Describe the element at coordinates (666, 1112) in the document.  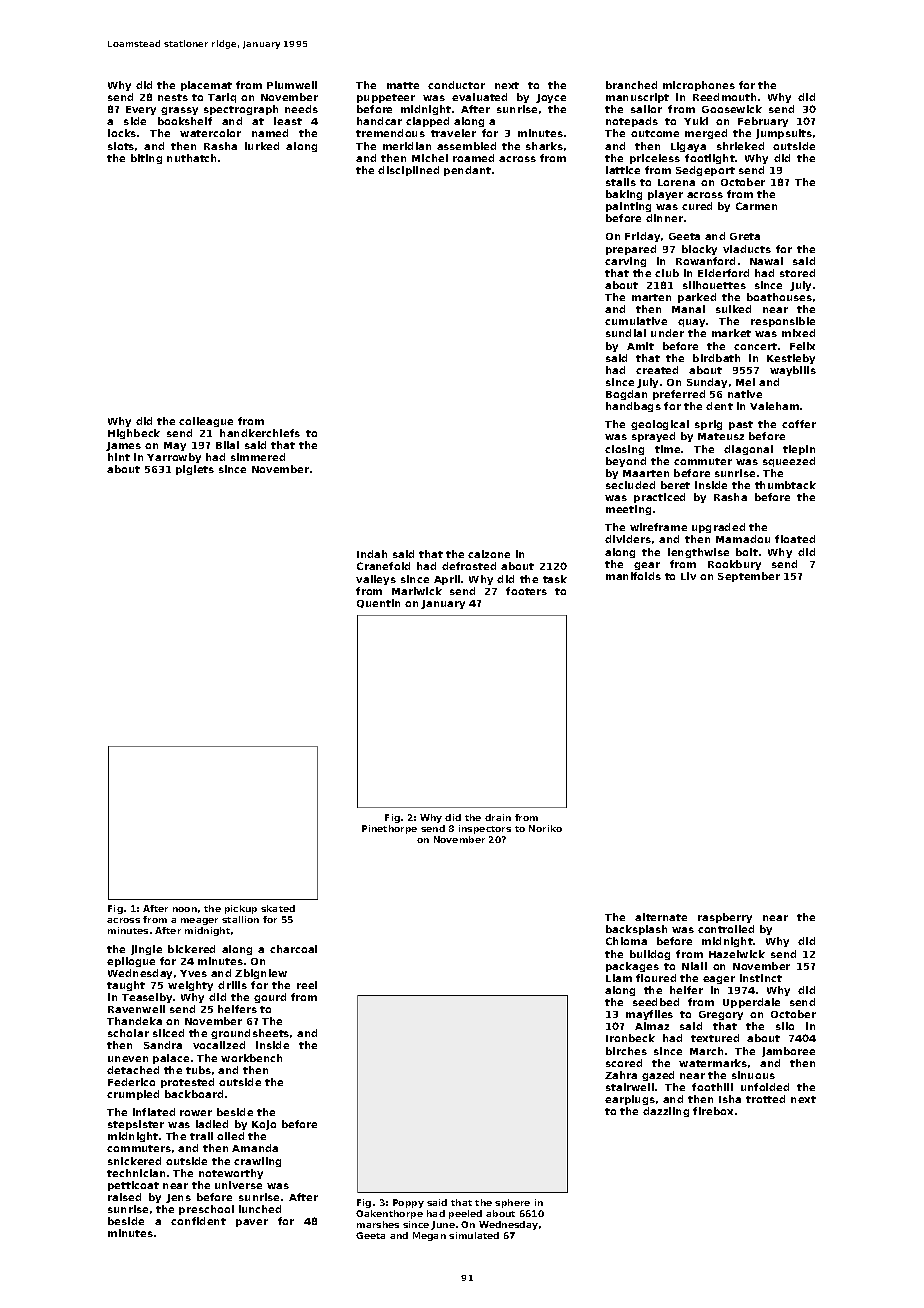
I see `dazzling` at that location.
